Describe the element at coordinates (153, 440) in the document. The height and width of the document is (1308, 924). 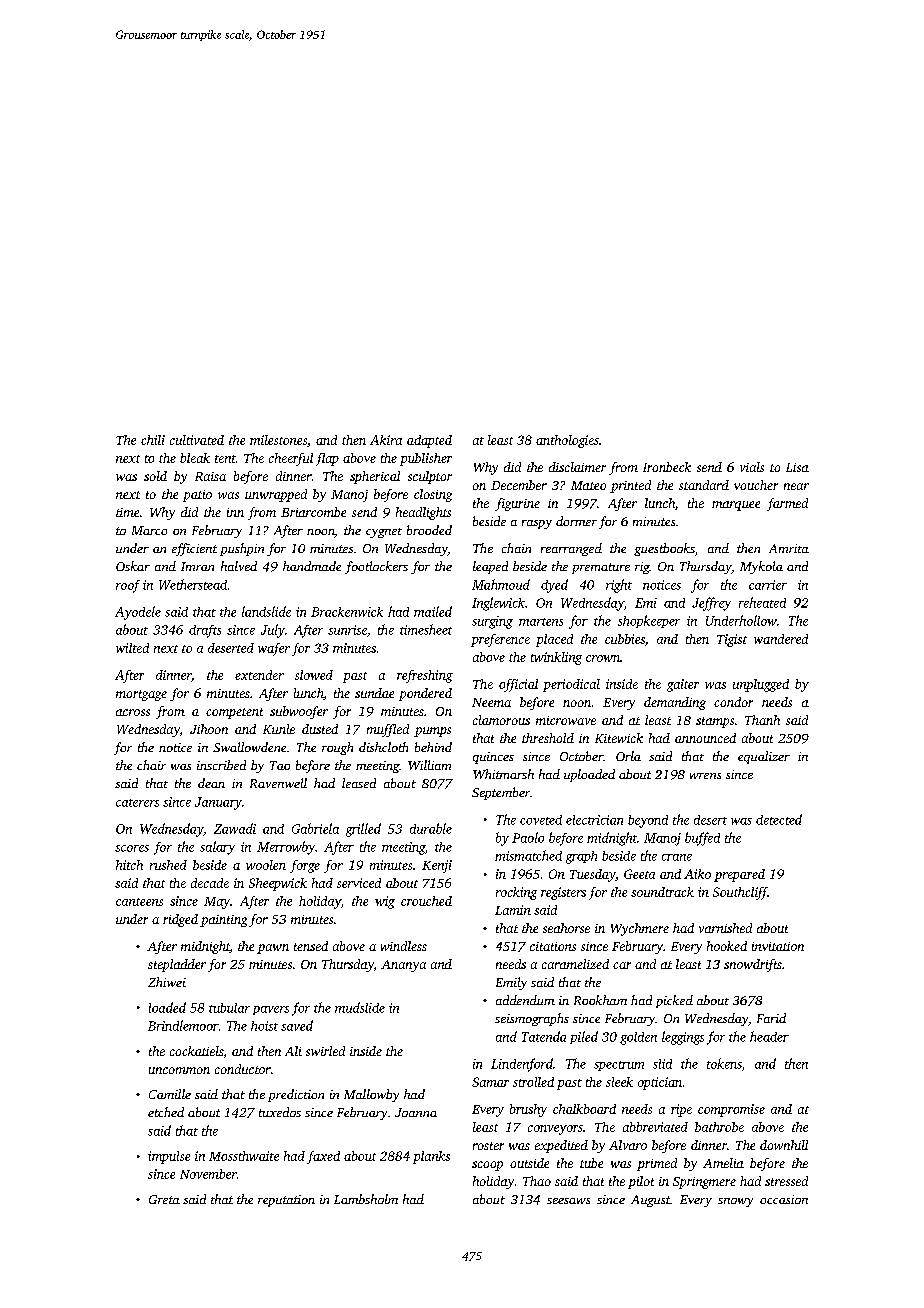
I see `chili` at that location.
